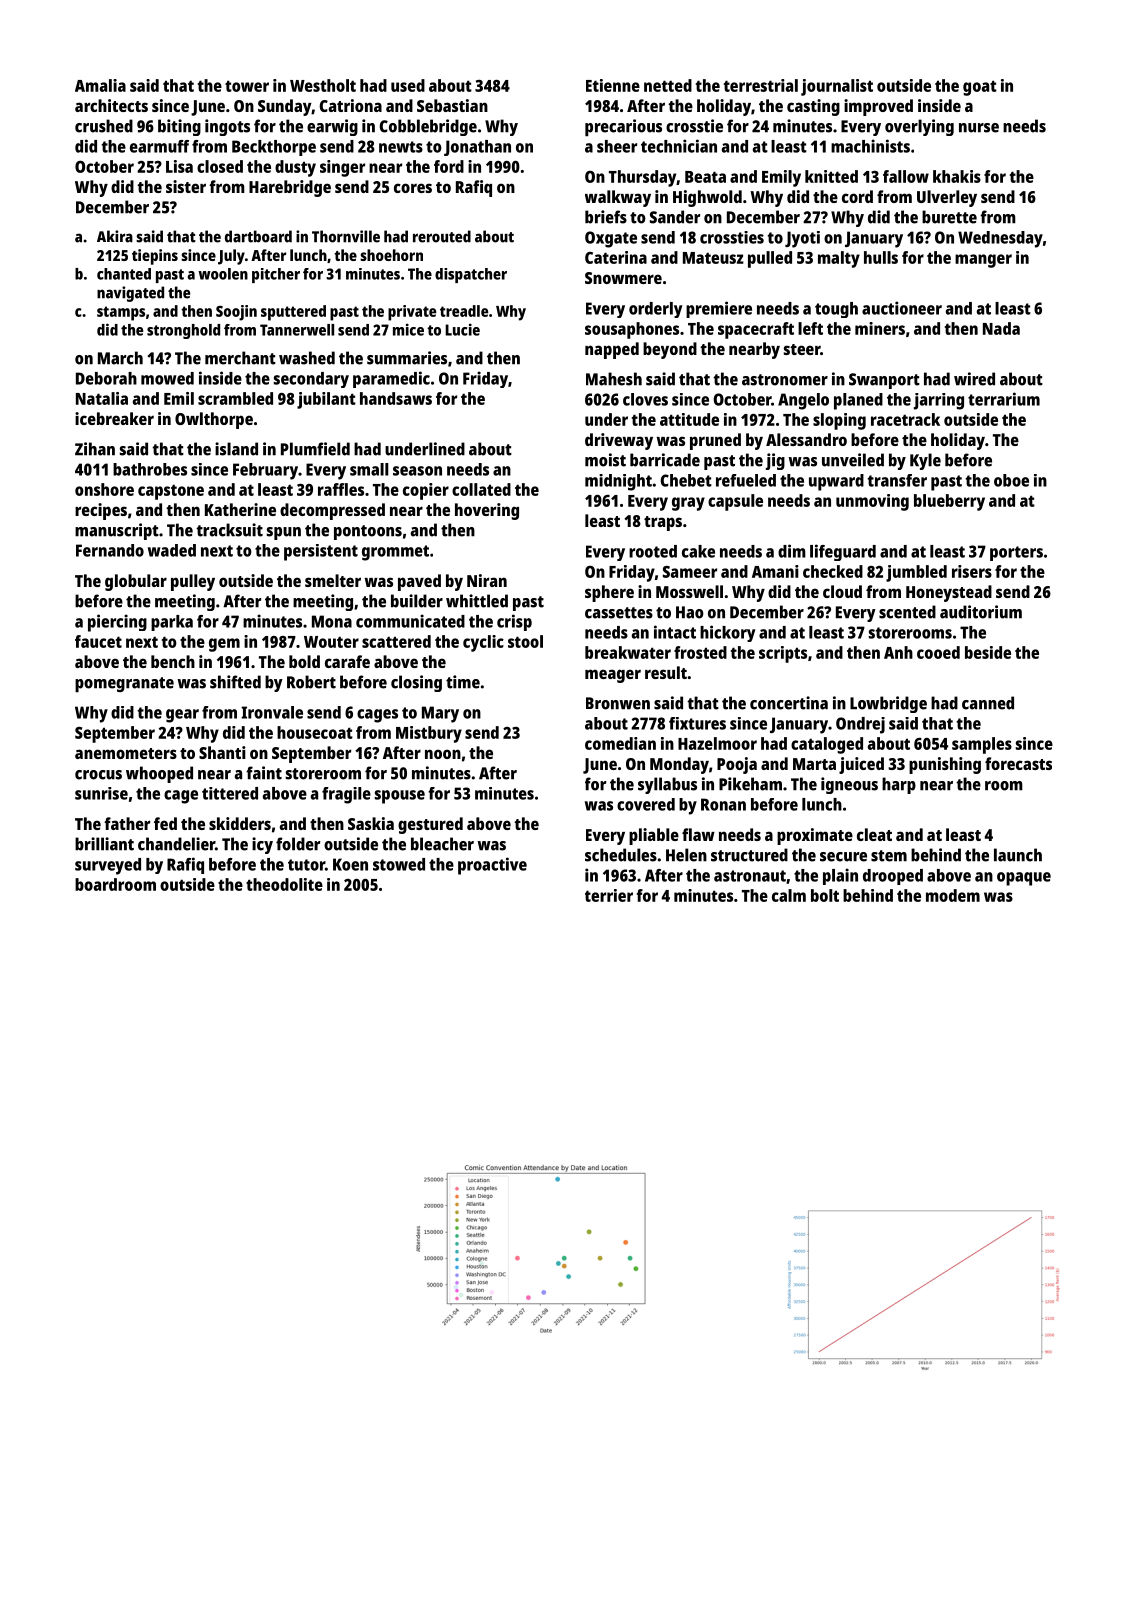  I want to click on waded, so click(172, 550).
